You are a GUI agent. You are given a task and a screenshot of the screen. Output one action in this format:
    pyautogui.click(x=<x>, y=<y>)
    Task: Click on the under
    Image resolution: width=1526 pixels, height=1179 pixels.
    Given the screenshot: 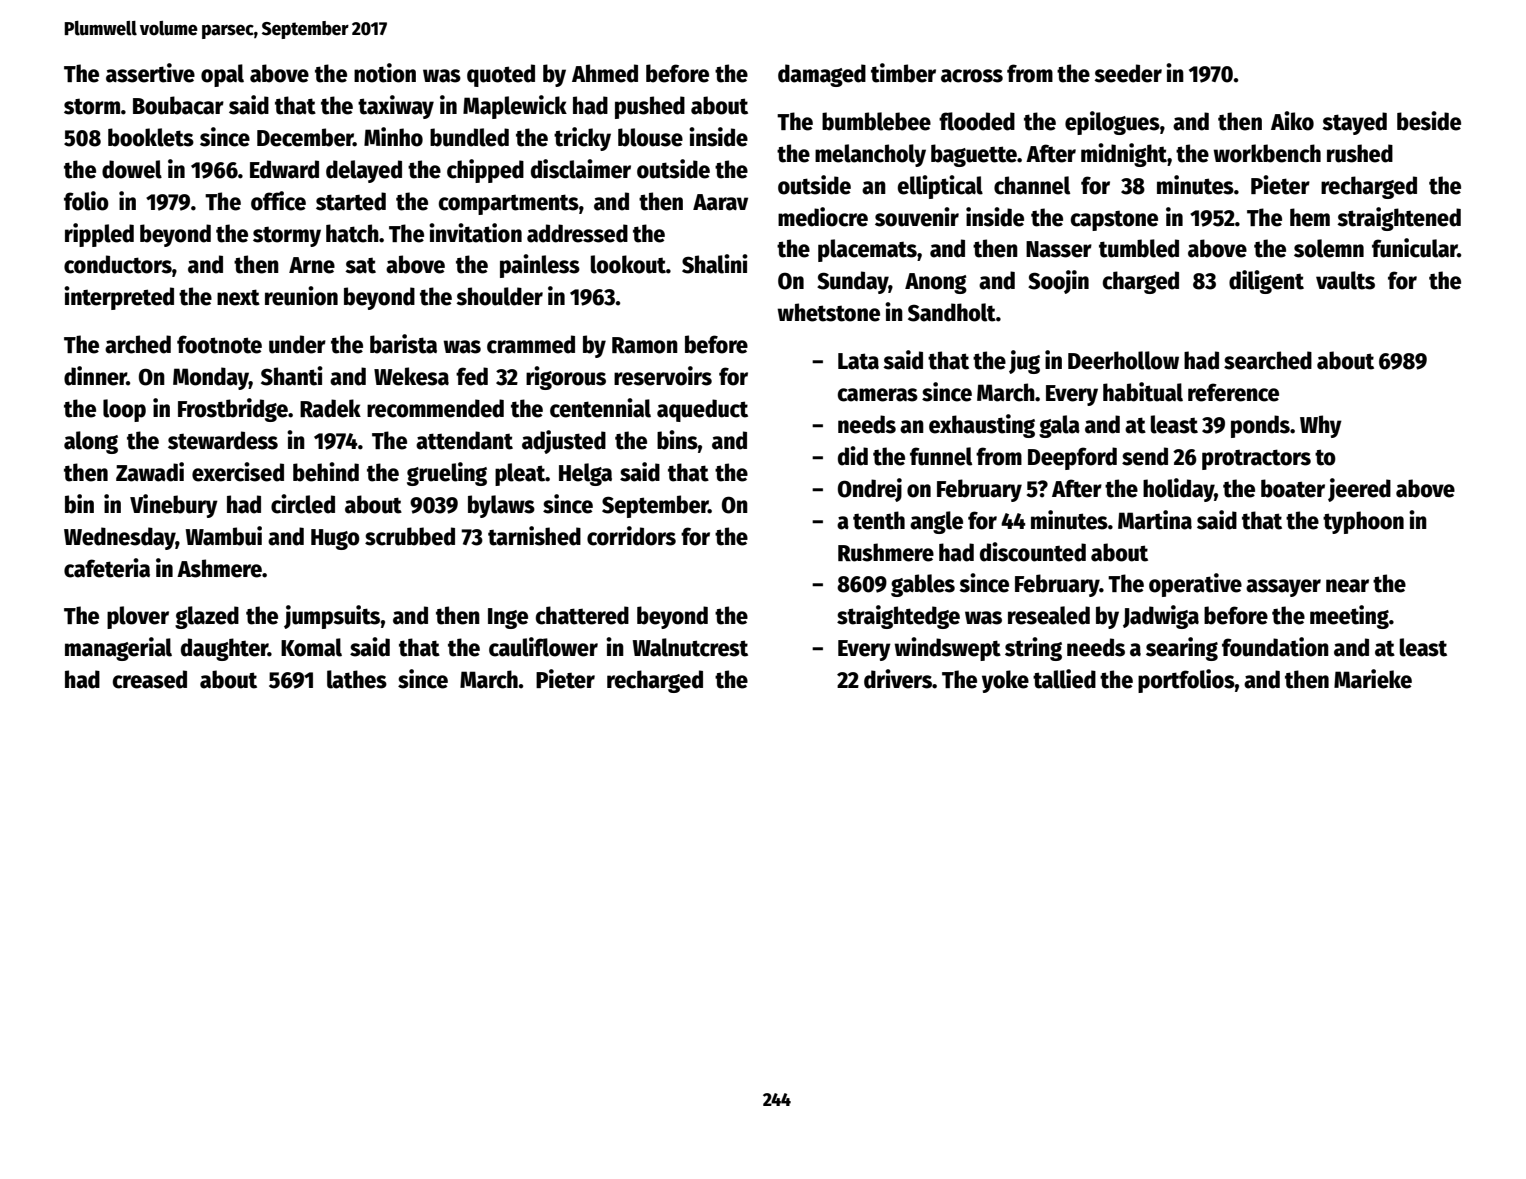 What is the action you would take?
    pyautogui.click(x=297, y=344)
